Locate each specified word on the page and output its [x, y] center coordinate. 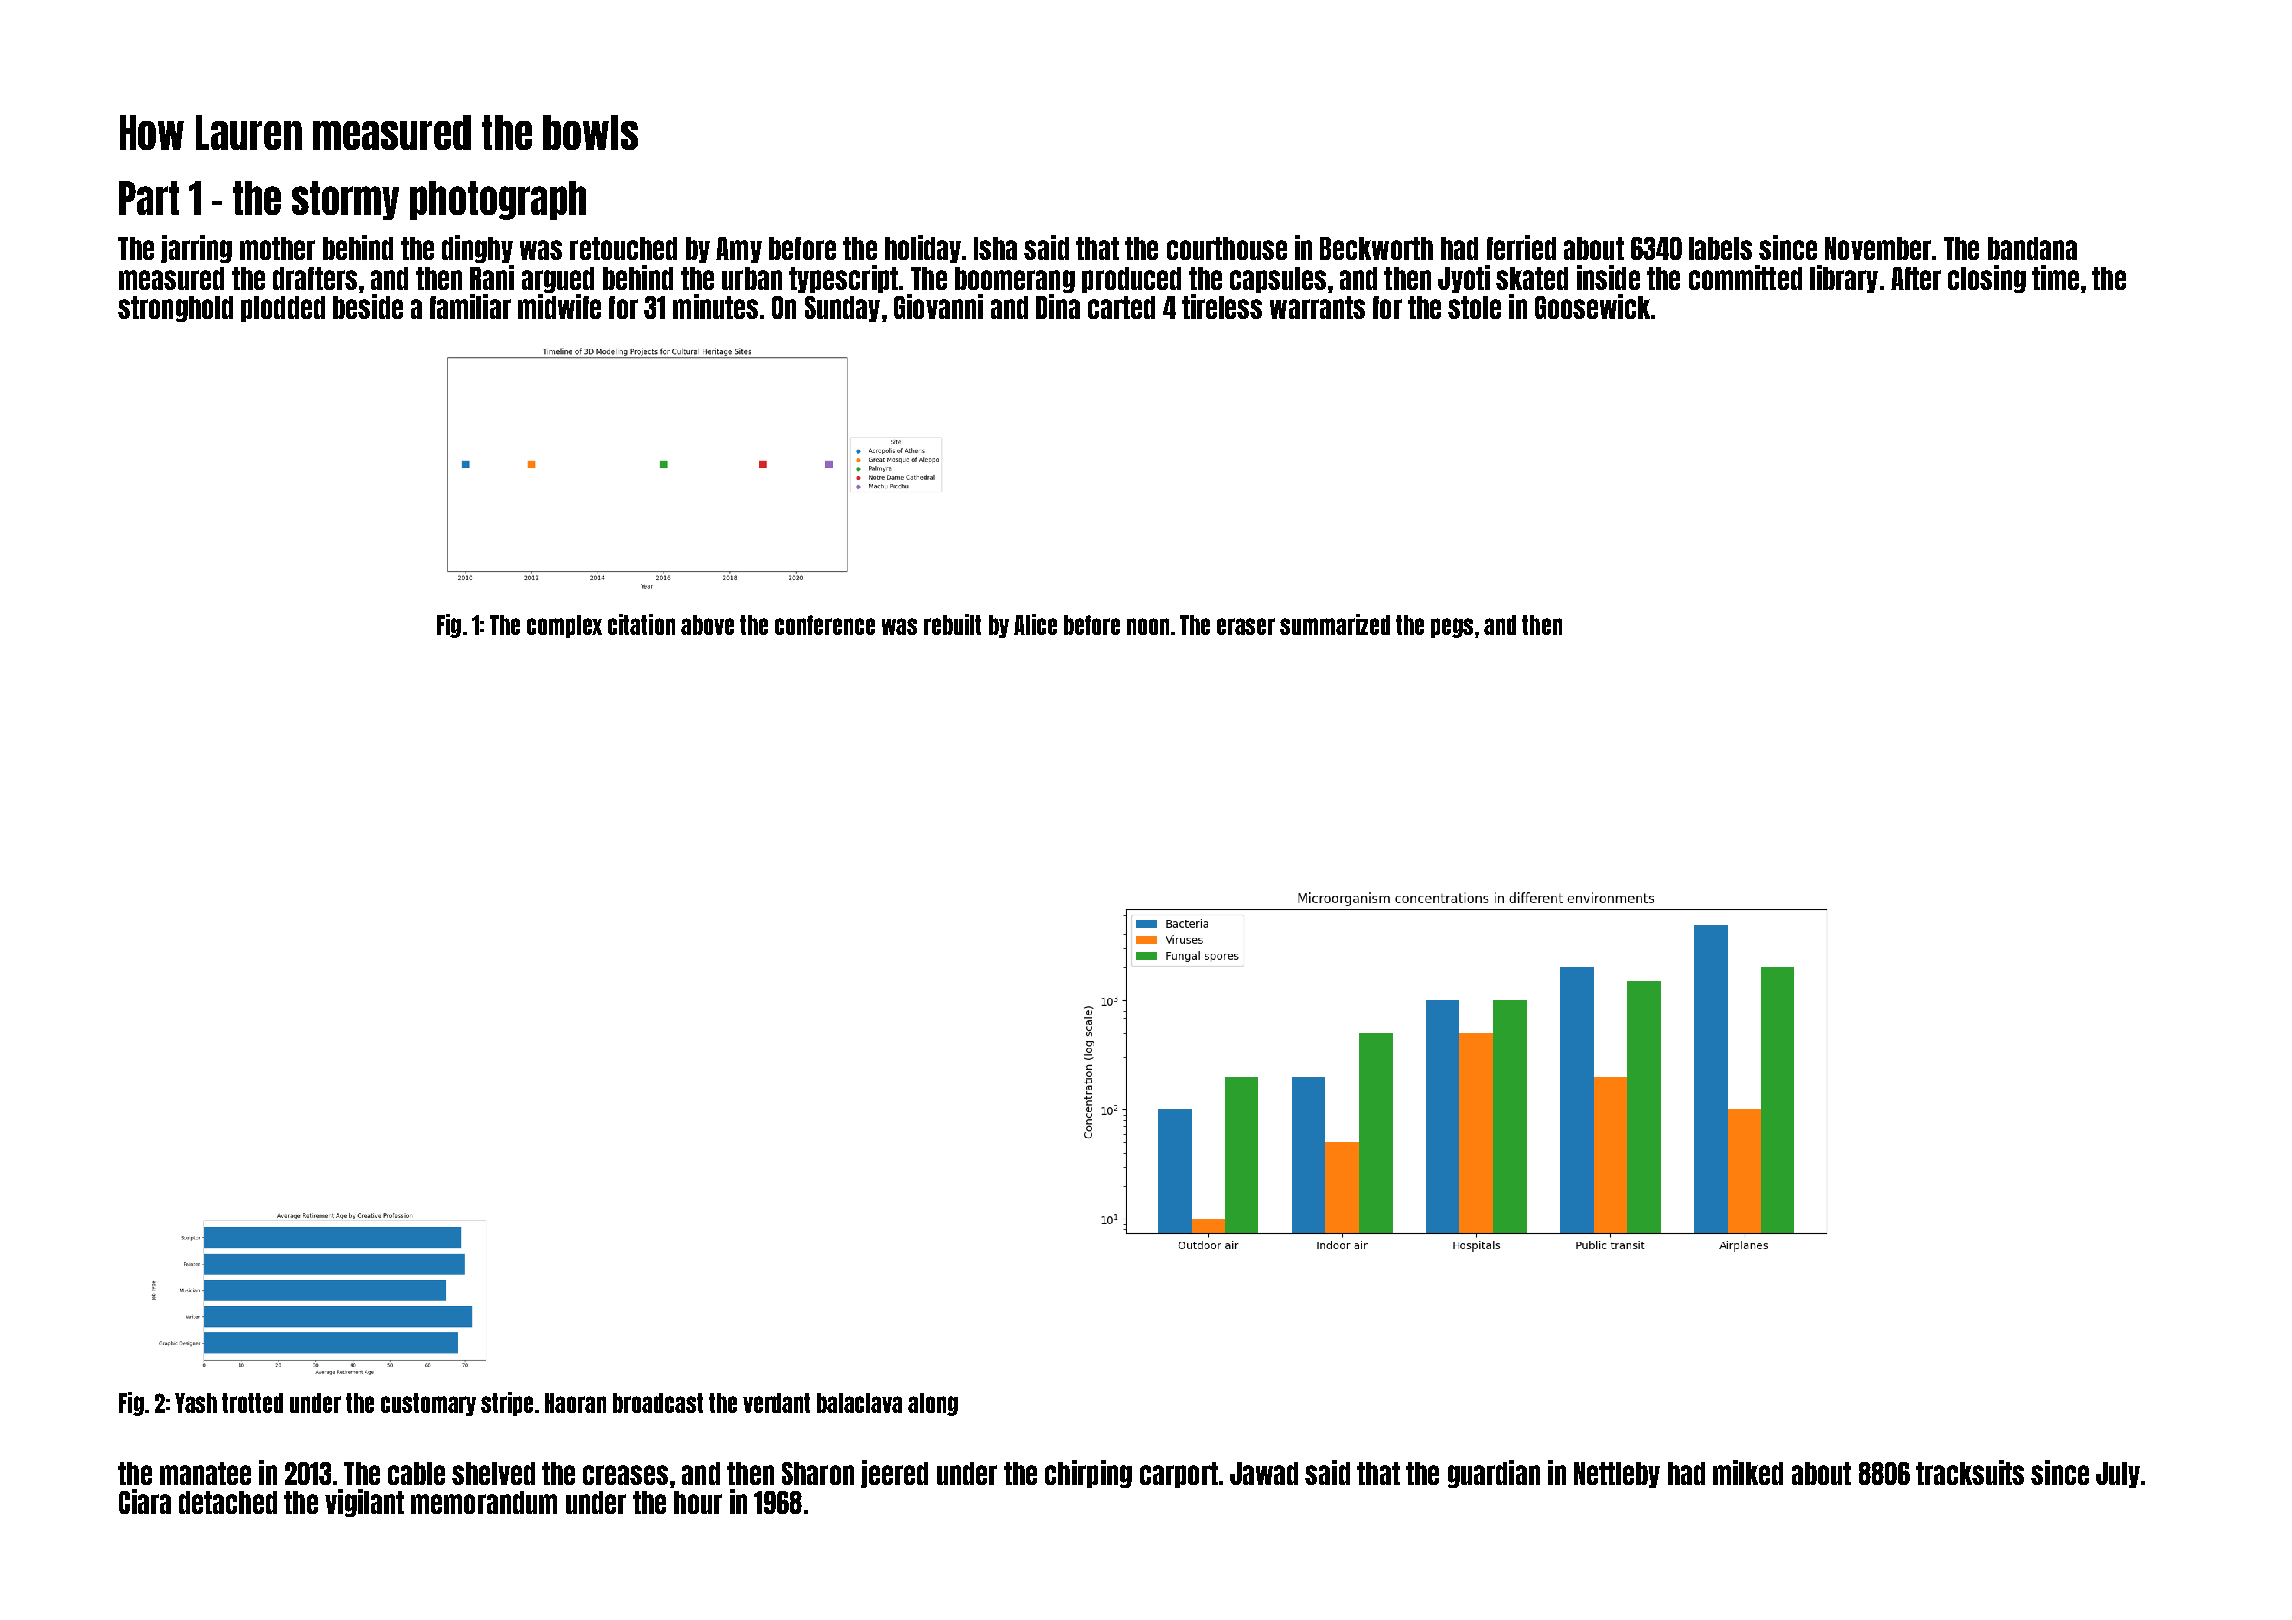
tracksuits [1970, 1472]
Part [149, 198]
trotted [252, 1403]
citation [641, 624]
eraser [1246, 626]
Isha [995, 248]
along [933, 1404]
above [707, 625]
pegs [1452, 628]
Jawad [1264, 1473]
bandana [2032, 248]
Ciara [145, 1501]
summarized [1335, 624]
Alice [1035, 624]
